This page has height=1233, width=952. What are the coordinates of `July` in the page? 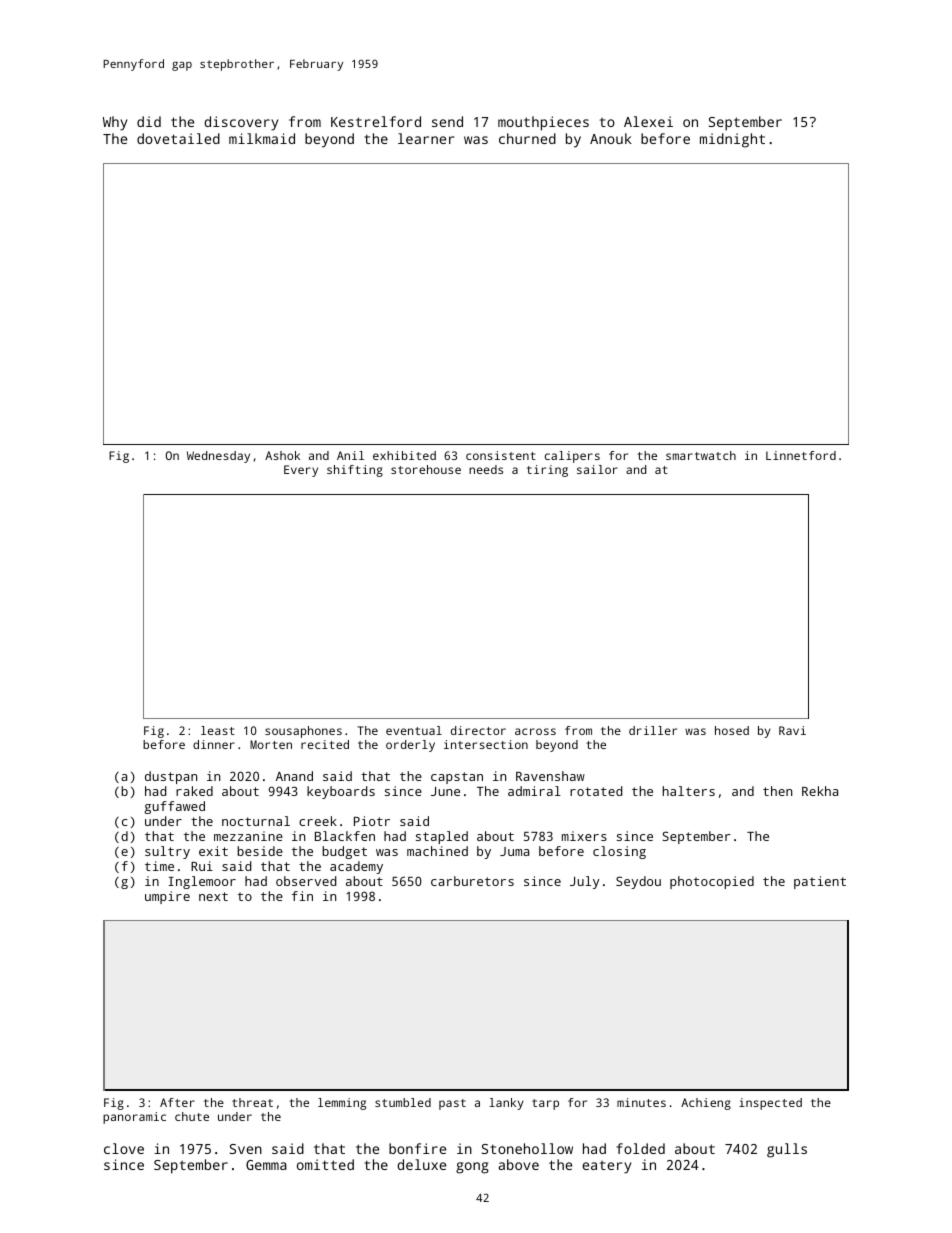 It's located at (585, 882).
